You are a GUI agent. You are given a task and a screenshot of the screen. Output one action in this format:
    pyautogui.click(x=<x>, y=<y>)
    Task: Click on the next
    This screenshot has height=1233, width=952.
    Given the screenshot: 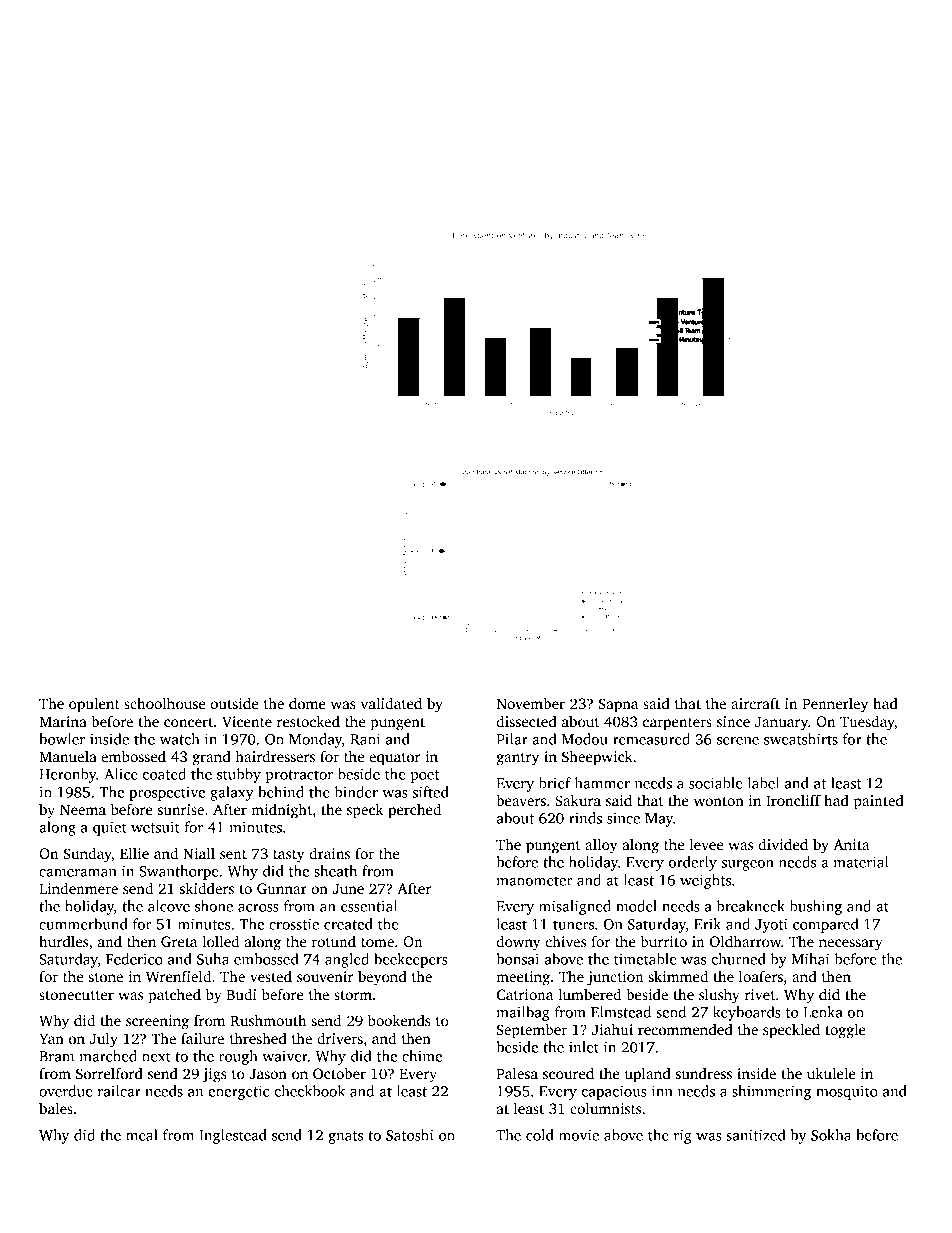 What is the action you would take?
    pyautogui.click(x=156, y=1057)
